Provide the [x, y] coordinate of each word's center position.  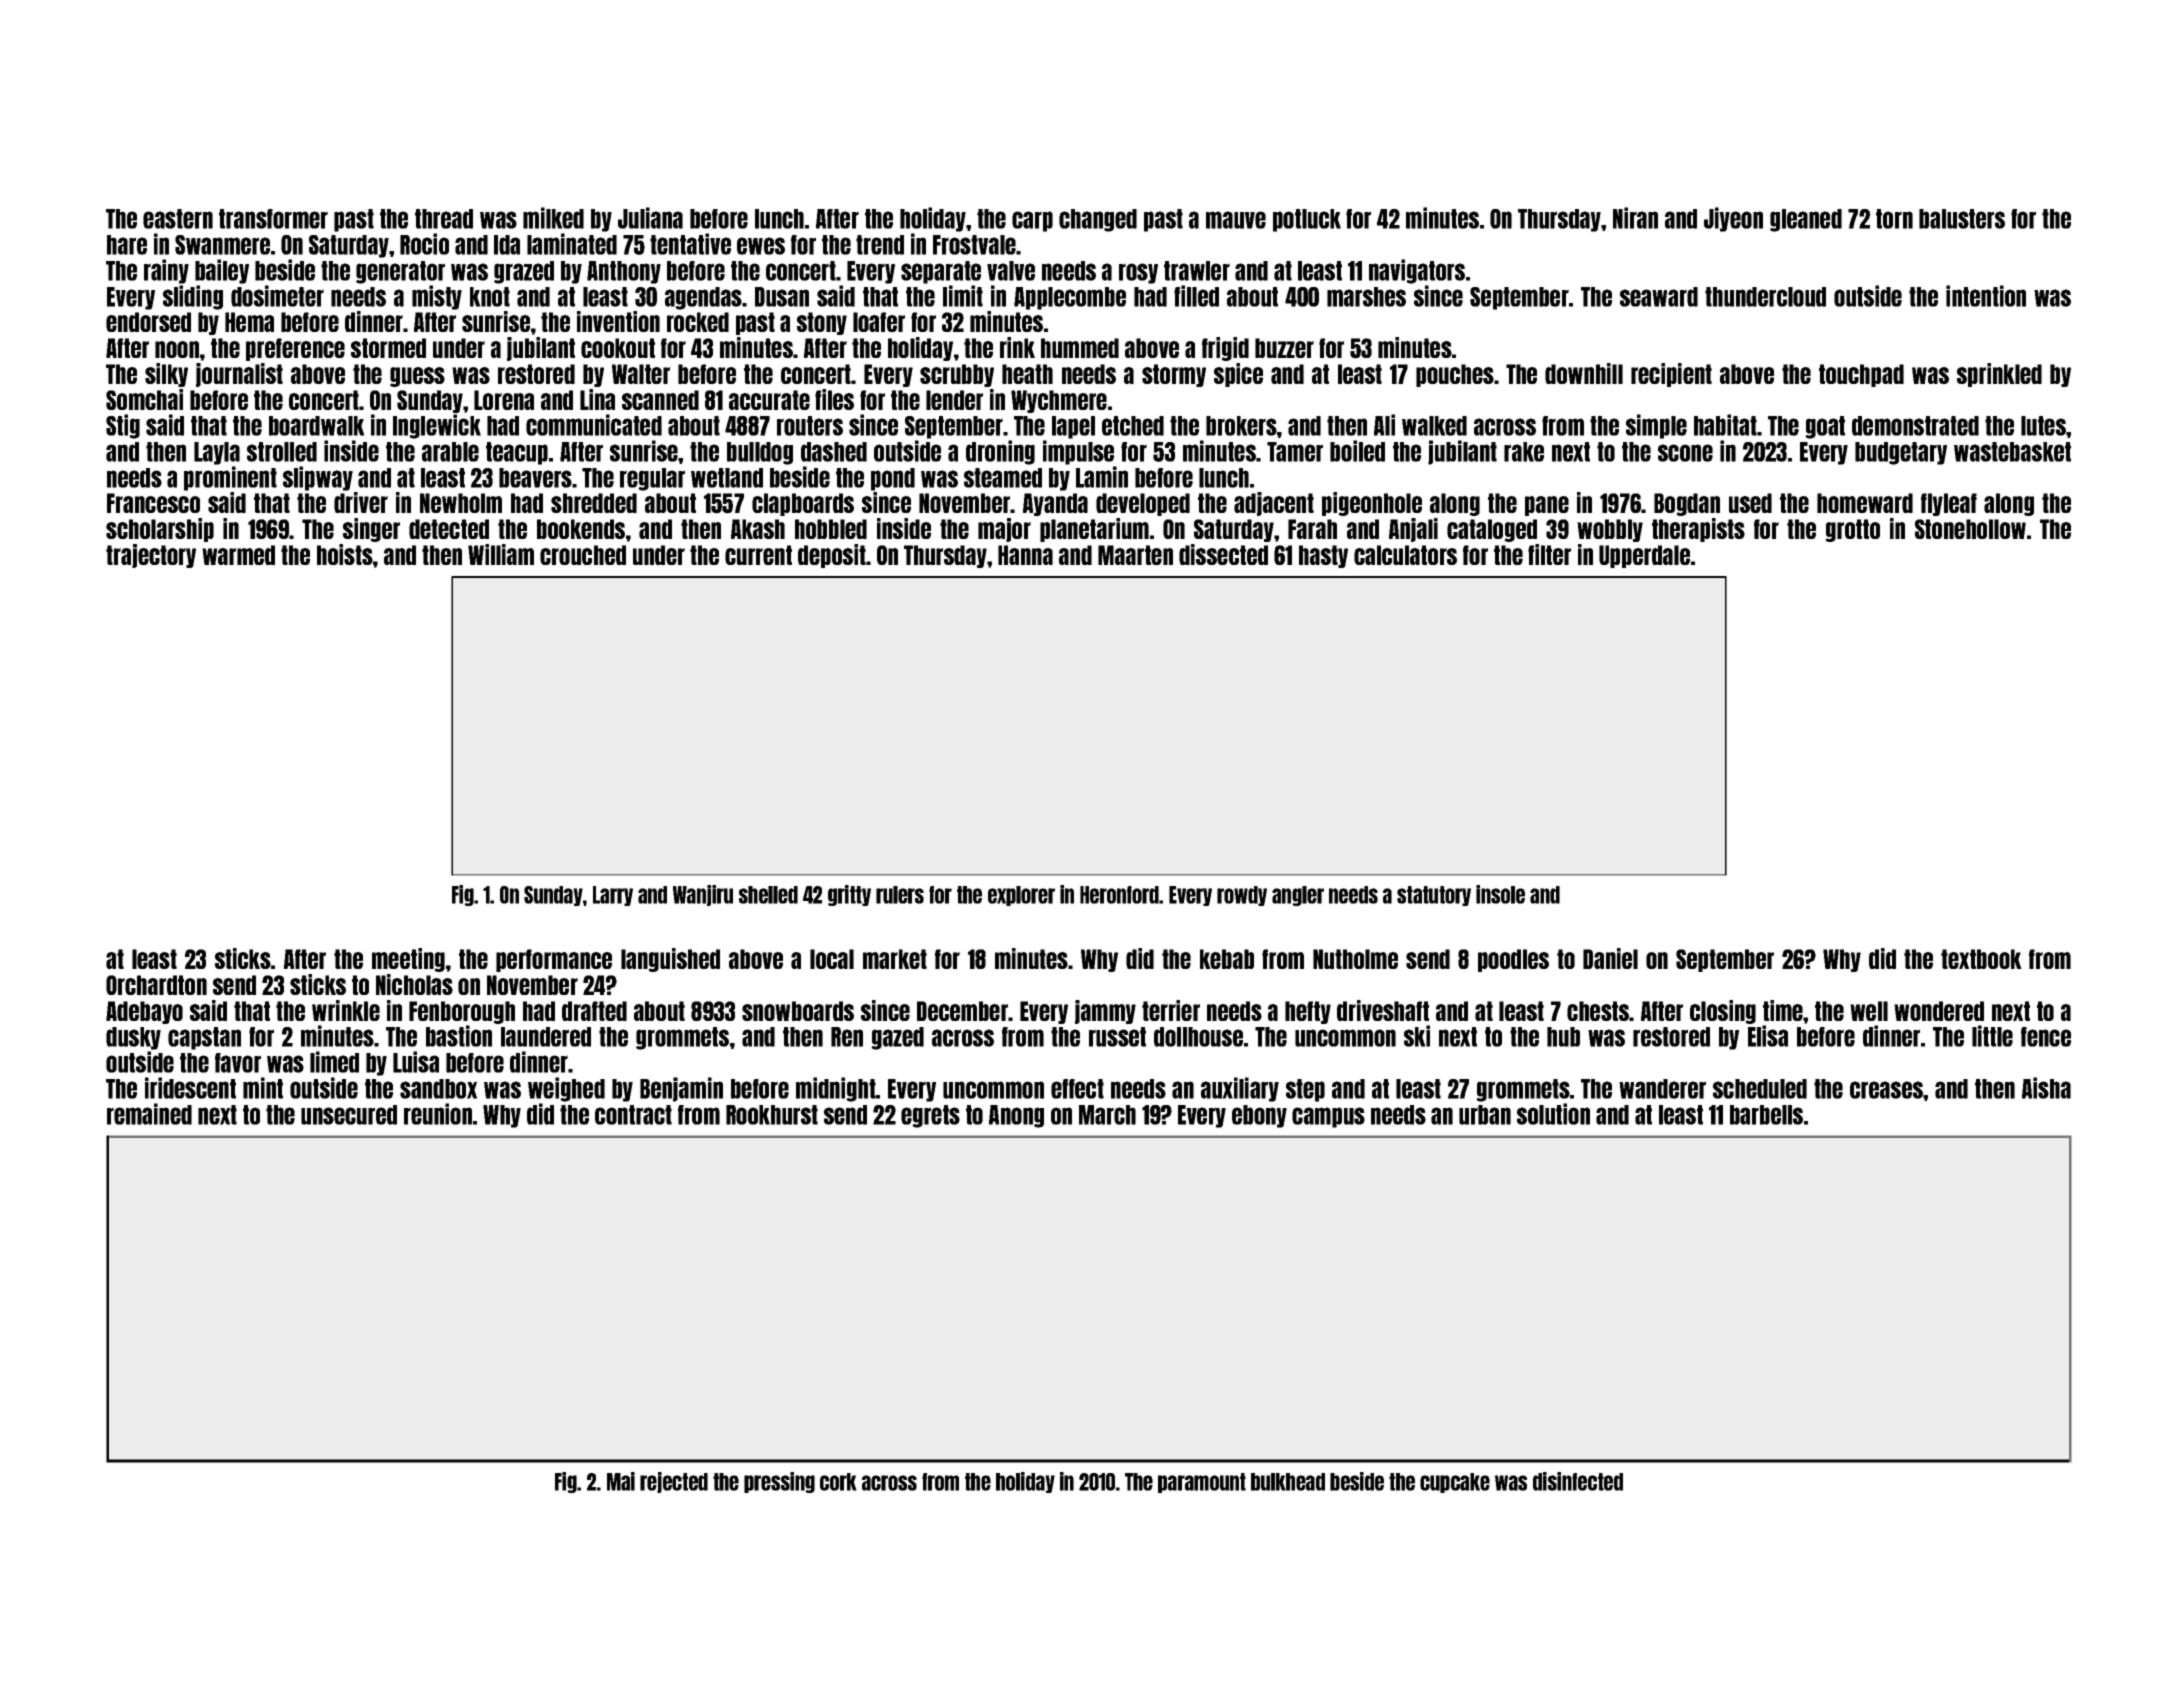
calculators [1405, 555]
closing [1723, 1012]
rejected [674, 1482]
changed [1098, 220]
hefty [1308, 1012]
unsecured [349, 1115]
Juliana [650, 218]
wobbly [1610, 530]
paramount [1202, 1483]
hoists [345, 554]
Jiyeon [1733, 219]
